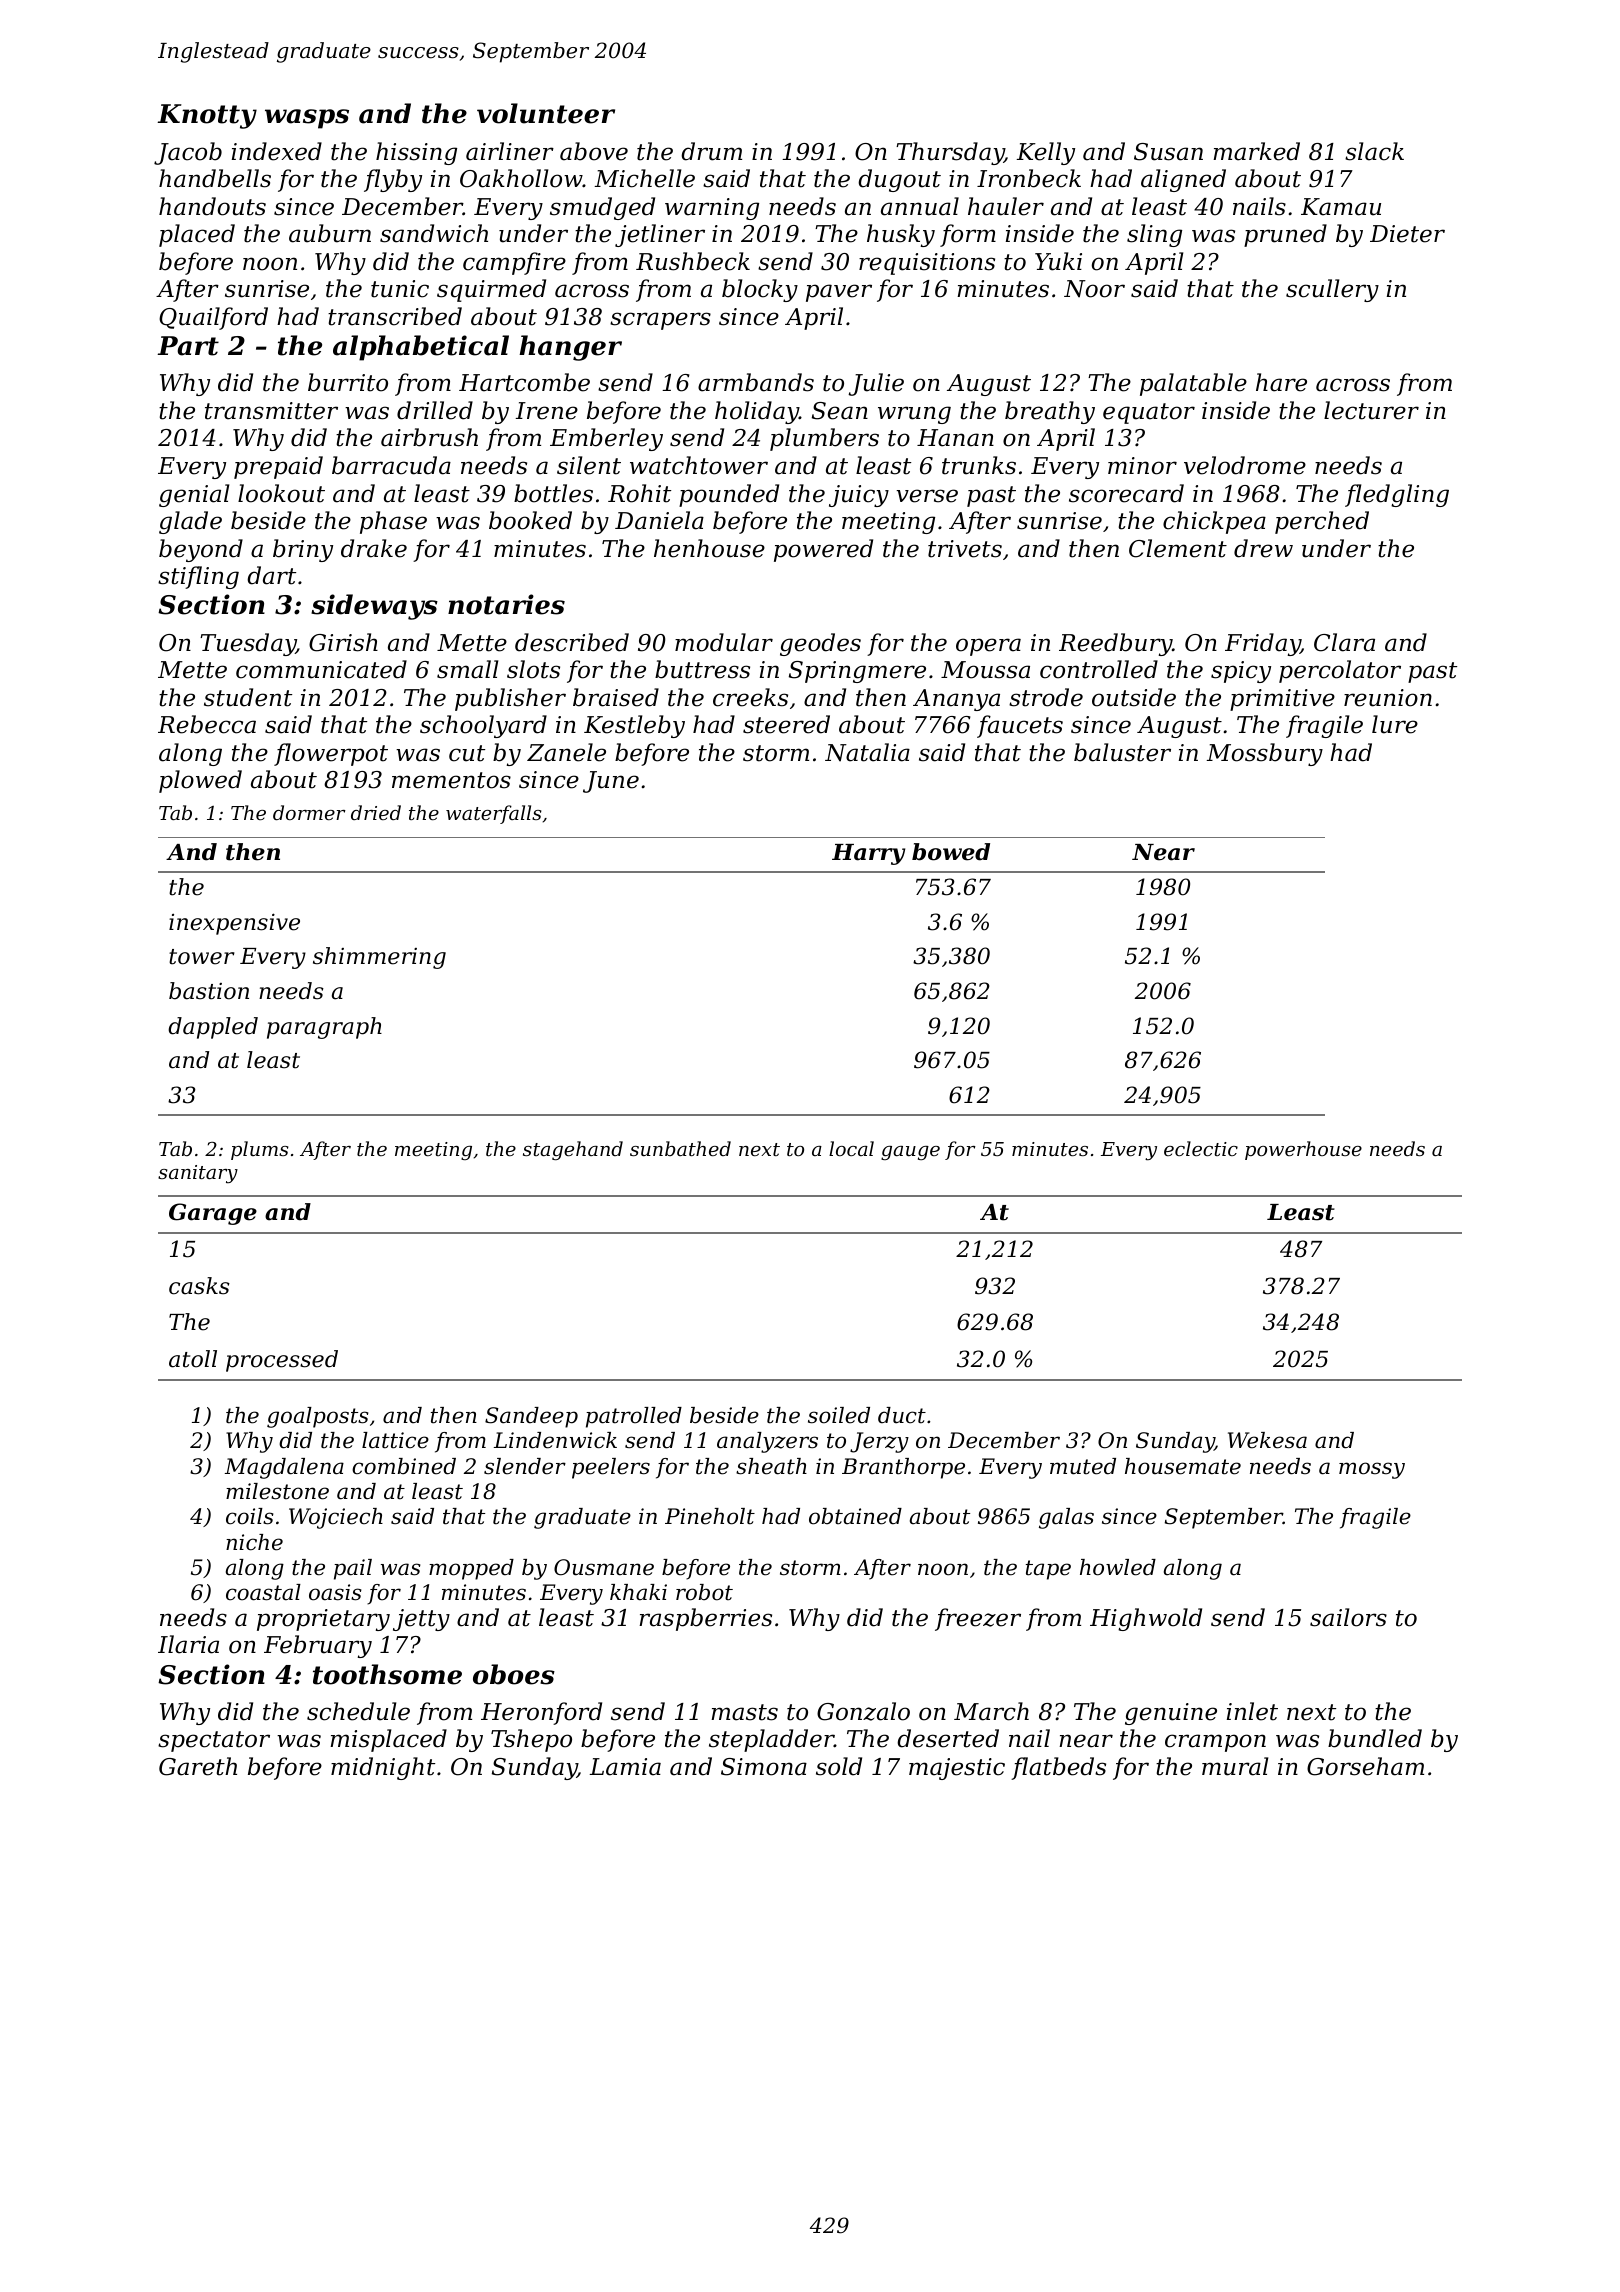 This image has width=1620, height=2292. What do you see at coordinates (910, 1153) in the image?
I see `gauge` at bounding box center [910, 1153].
